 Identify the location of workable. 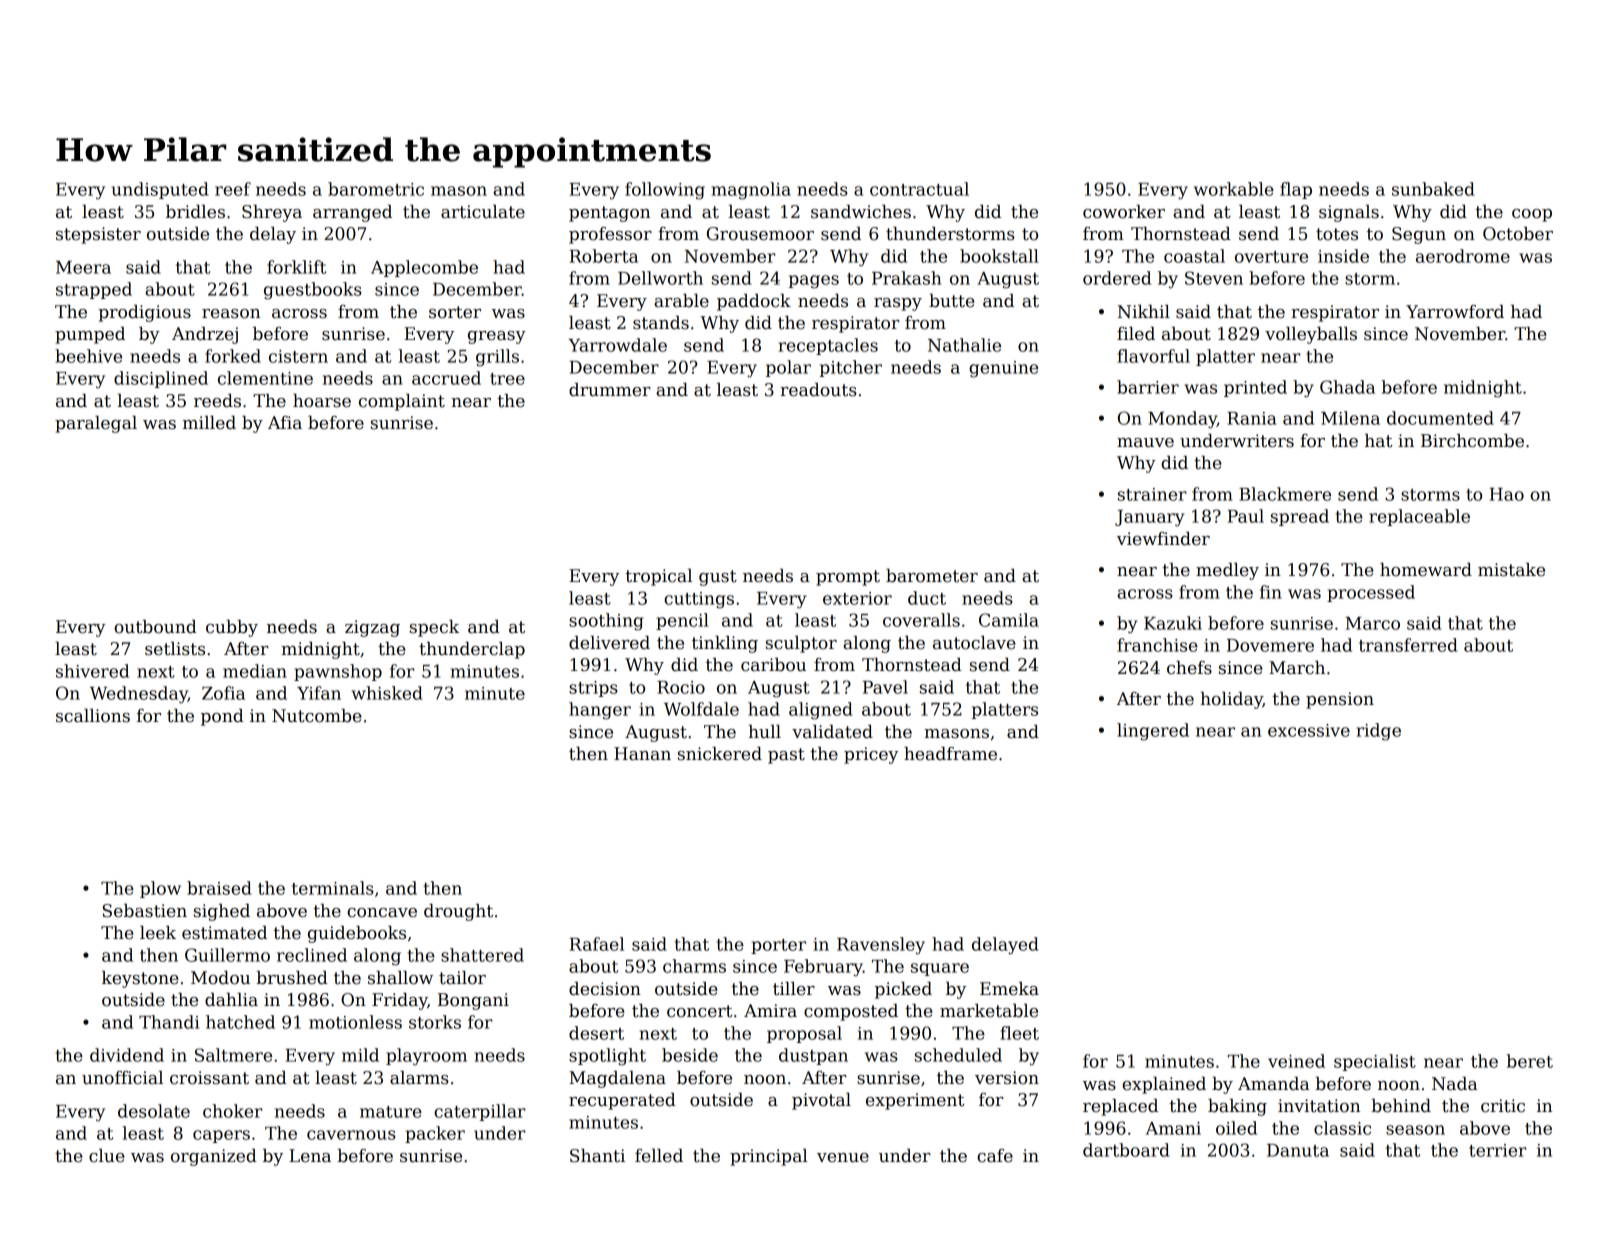
(1234, 189).
